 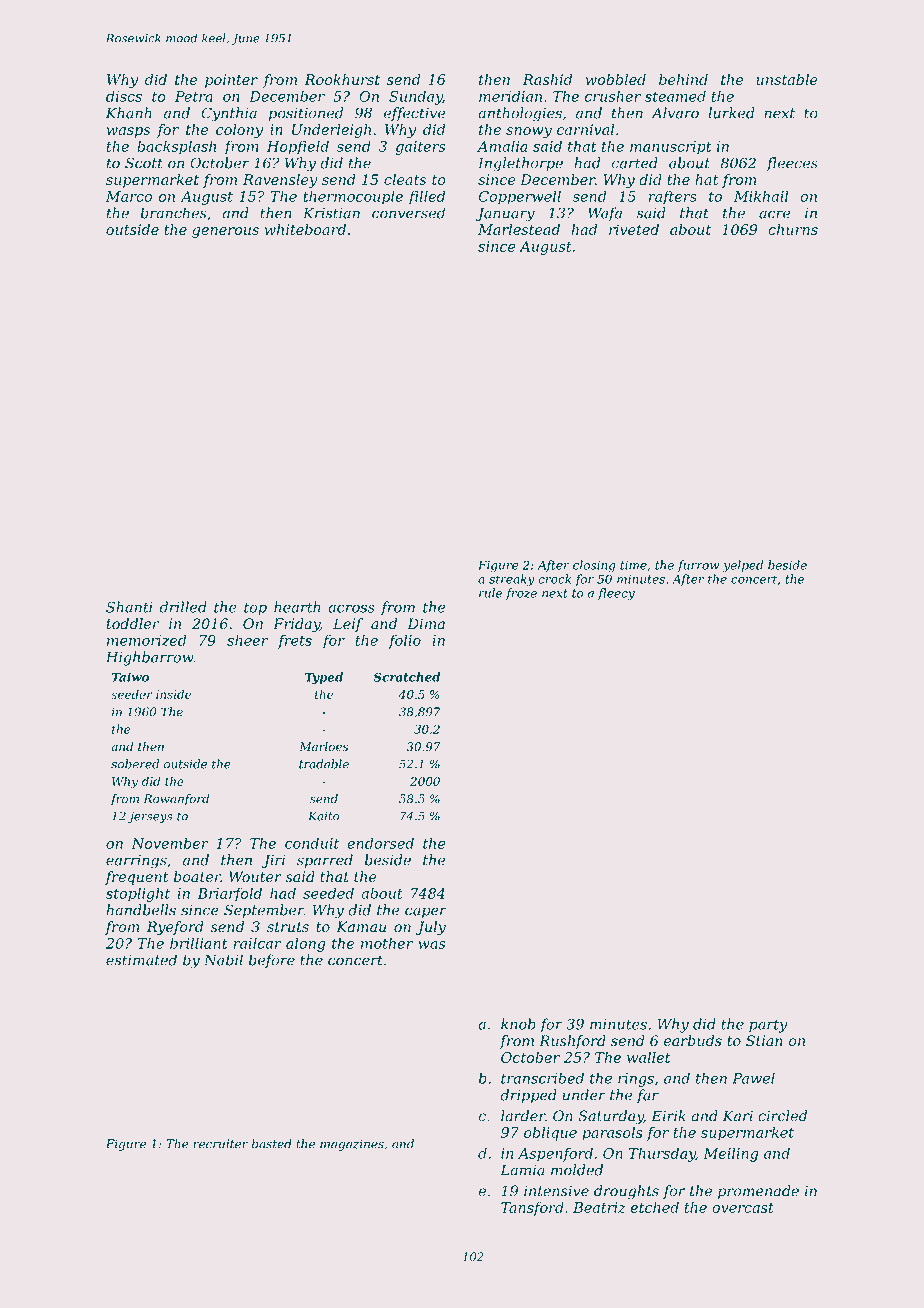 I want to click on sheer, so click(x=247, y=640).
